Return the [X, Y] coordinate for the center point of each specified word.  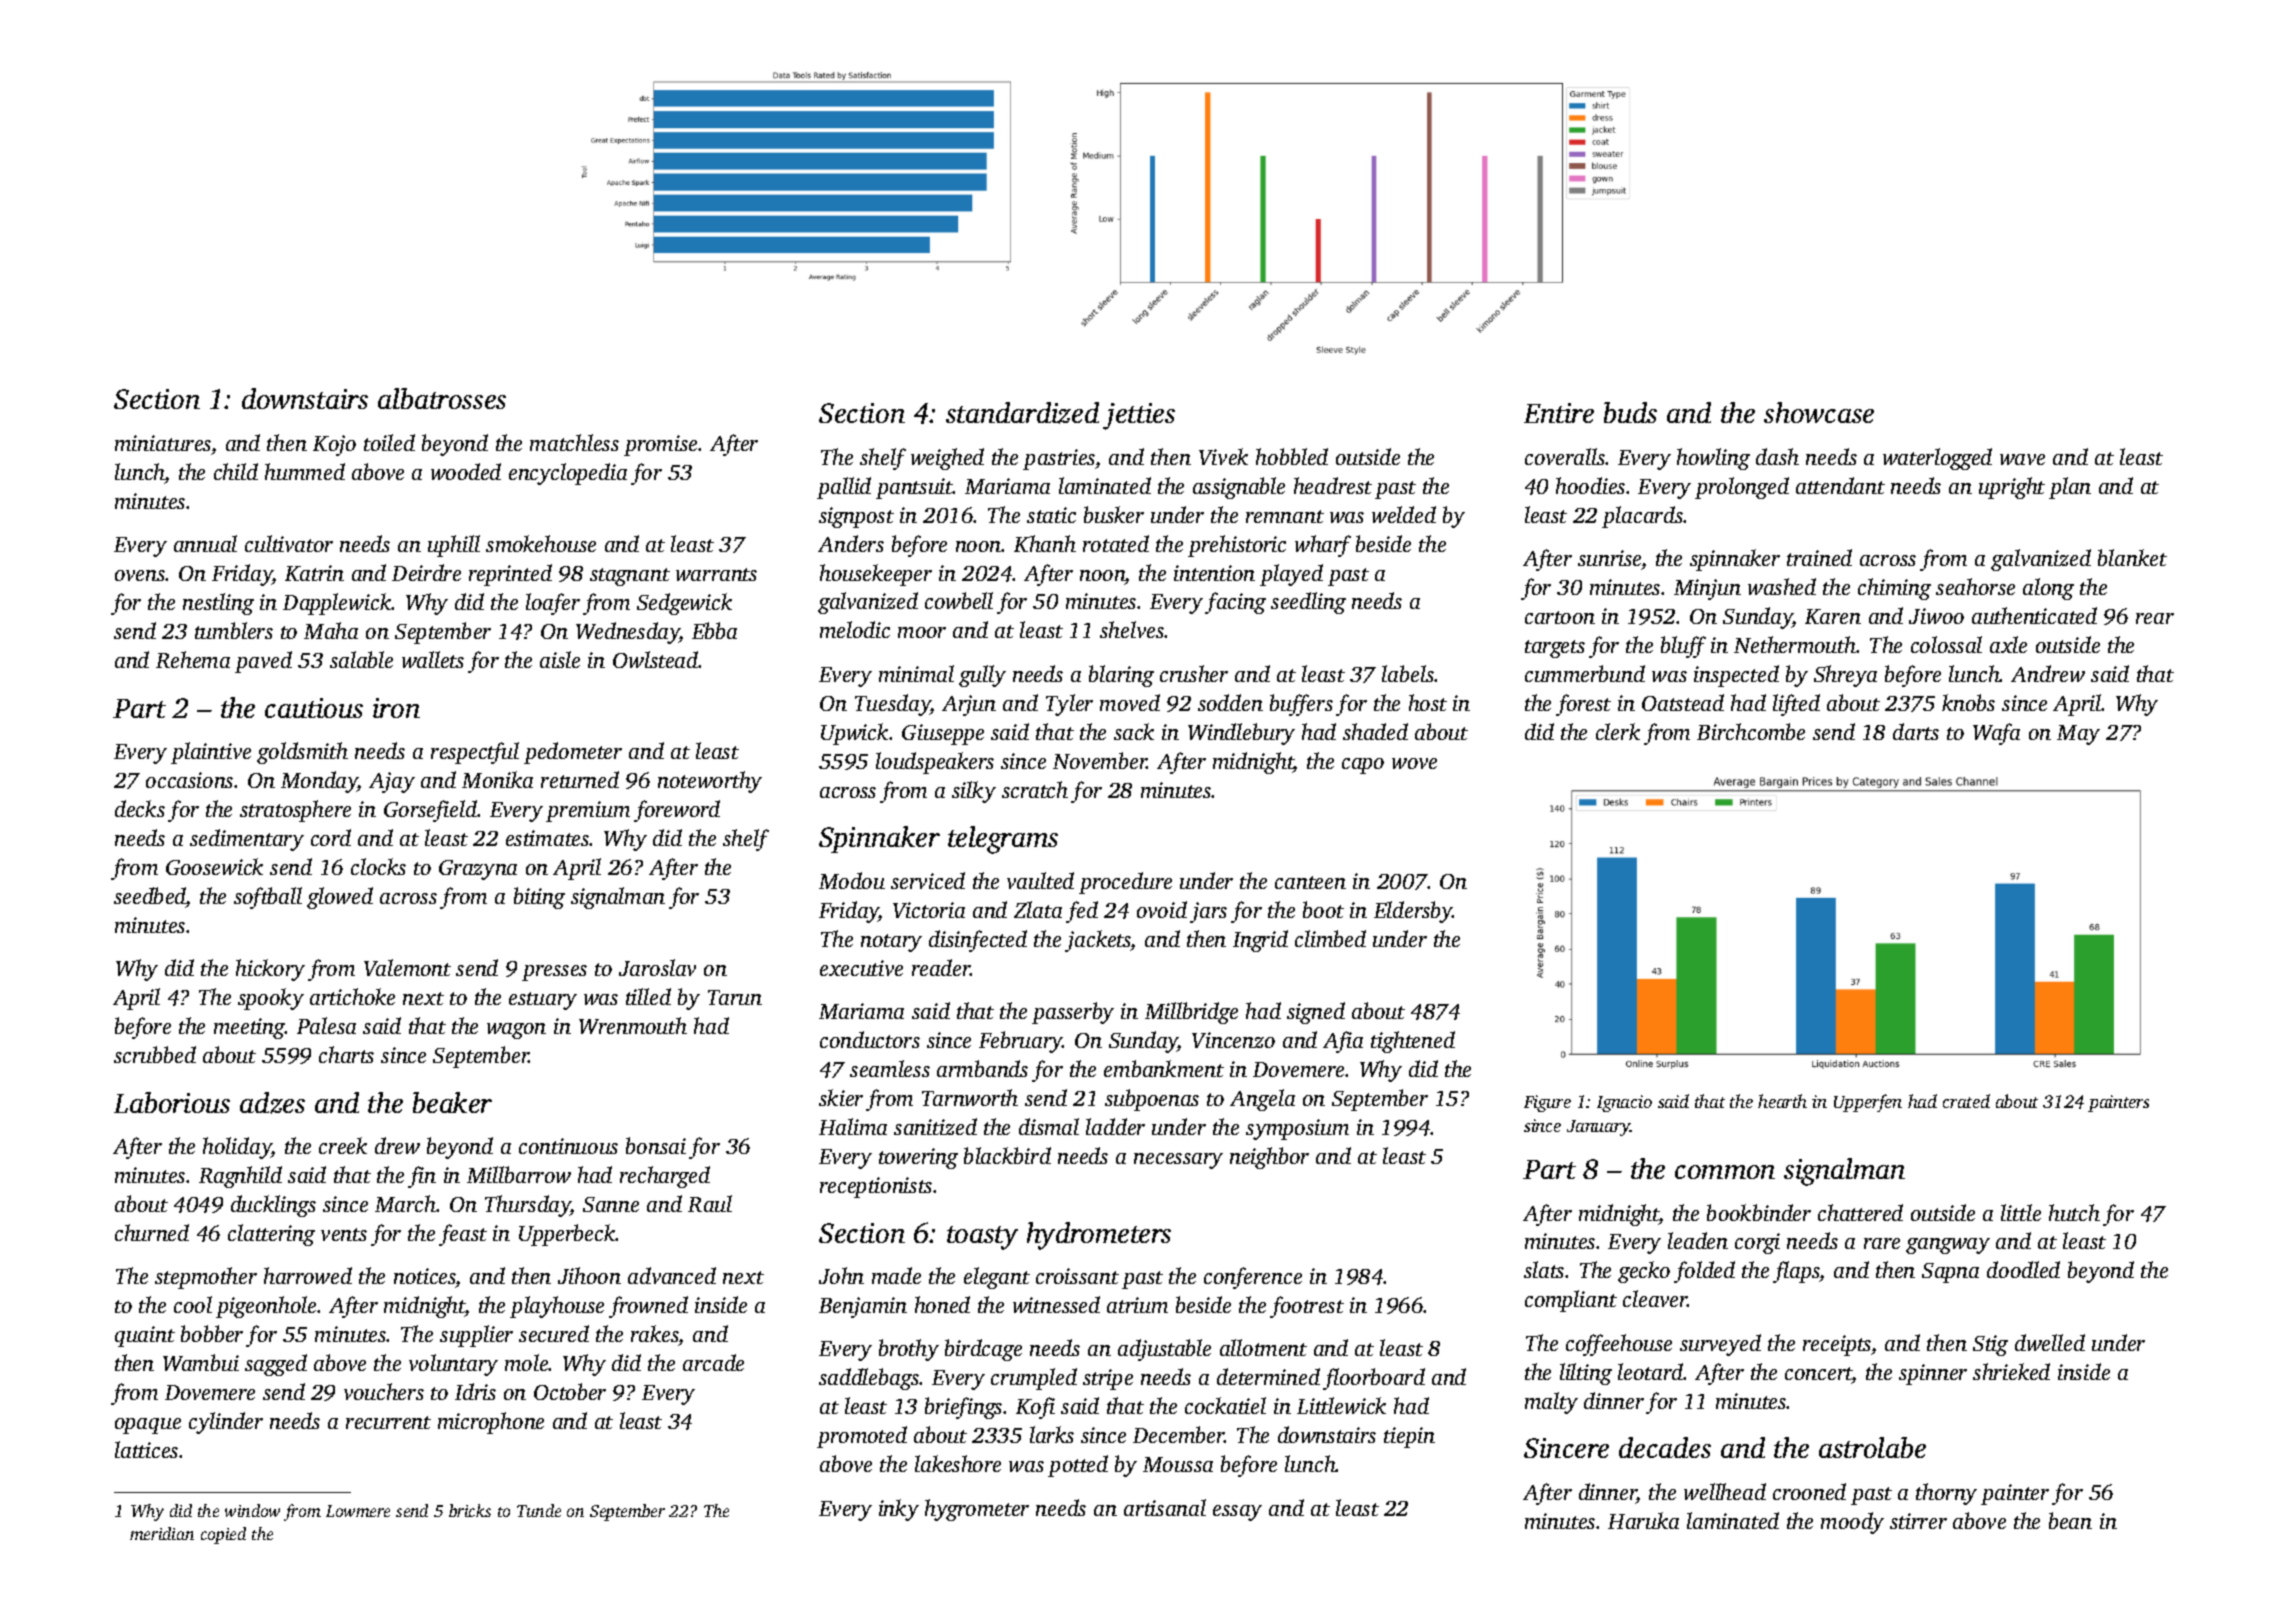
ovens [140, 575]
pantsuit [914, 488]
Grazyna [478, 870]
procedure [1125, 883]
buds [1630, 412]
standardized [1022, 413]
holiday [237, 1148]
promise [660, 445]
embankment [1164, 1068]
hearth [1782, 1101]
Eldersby [1413, 912]
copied [223, 1535]
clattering [271, 1235]
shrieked [2011, 1371]
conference [1253, 1278]
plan [2070, 488]
